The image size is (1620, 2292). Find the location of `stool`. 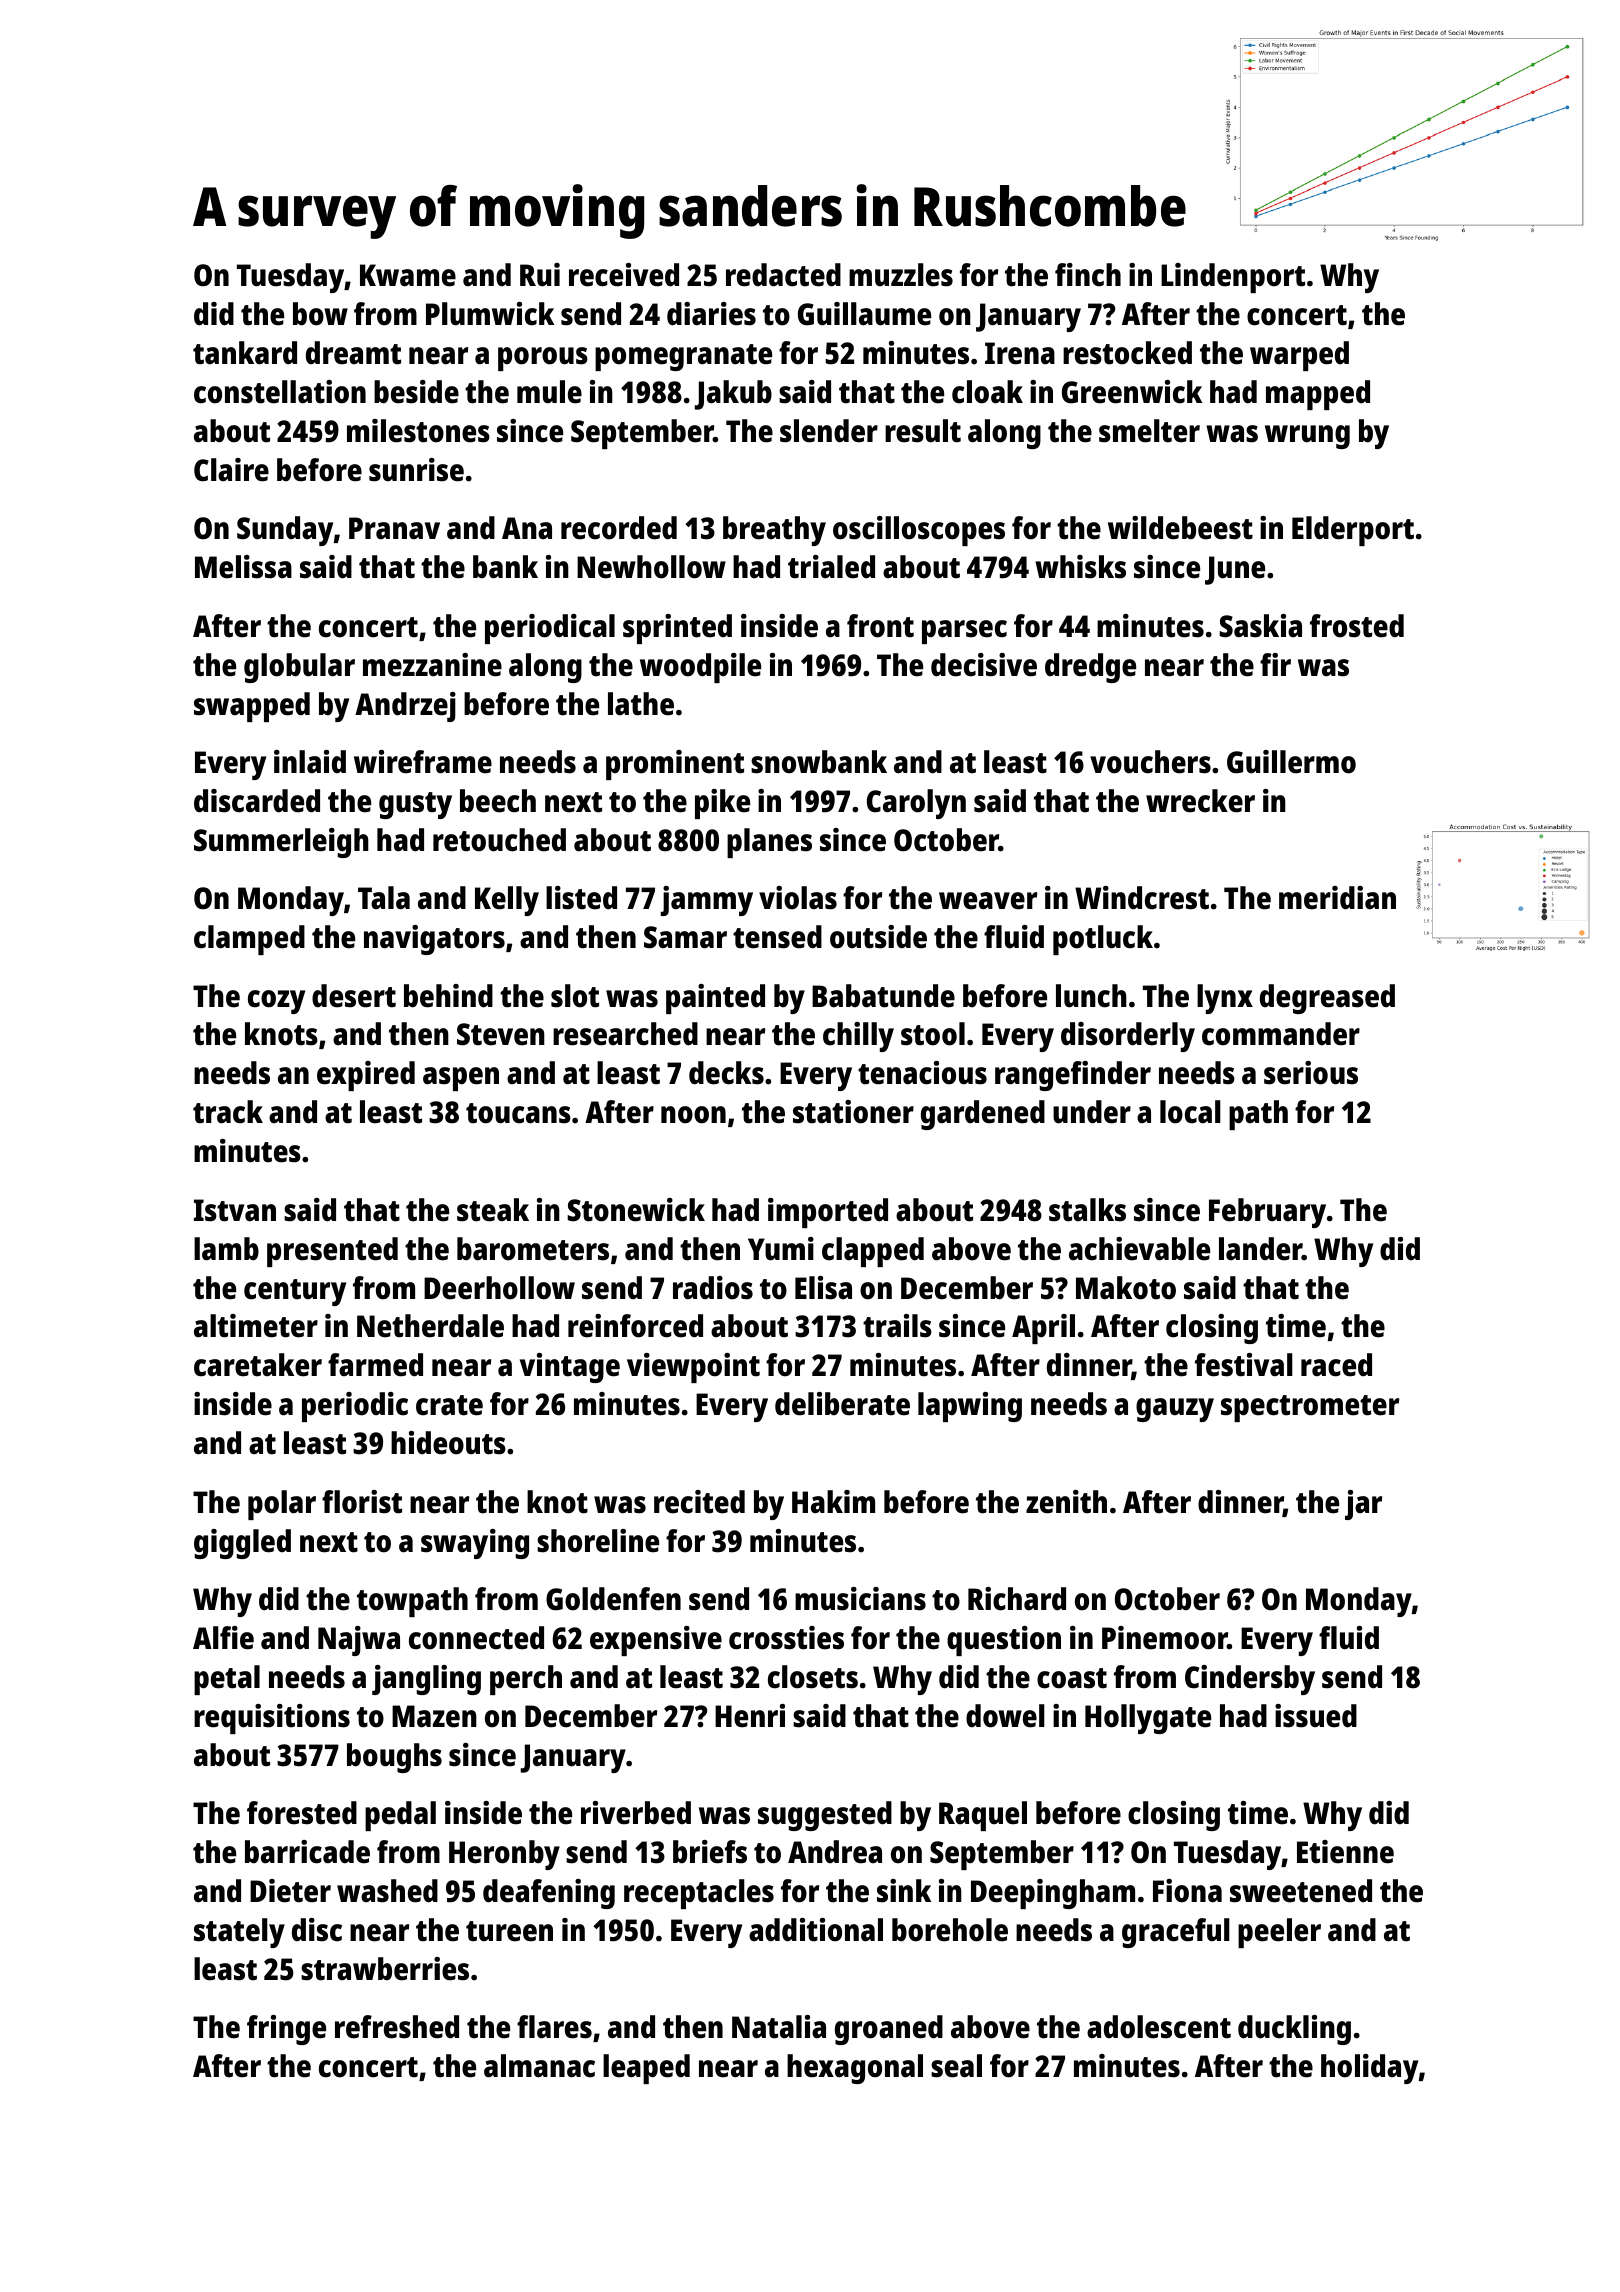

stool is located at coordinates (933, 1034).
